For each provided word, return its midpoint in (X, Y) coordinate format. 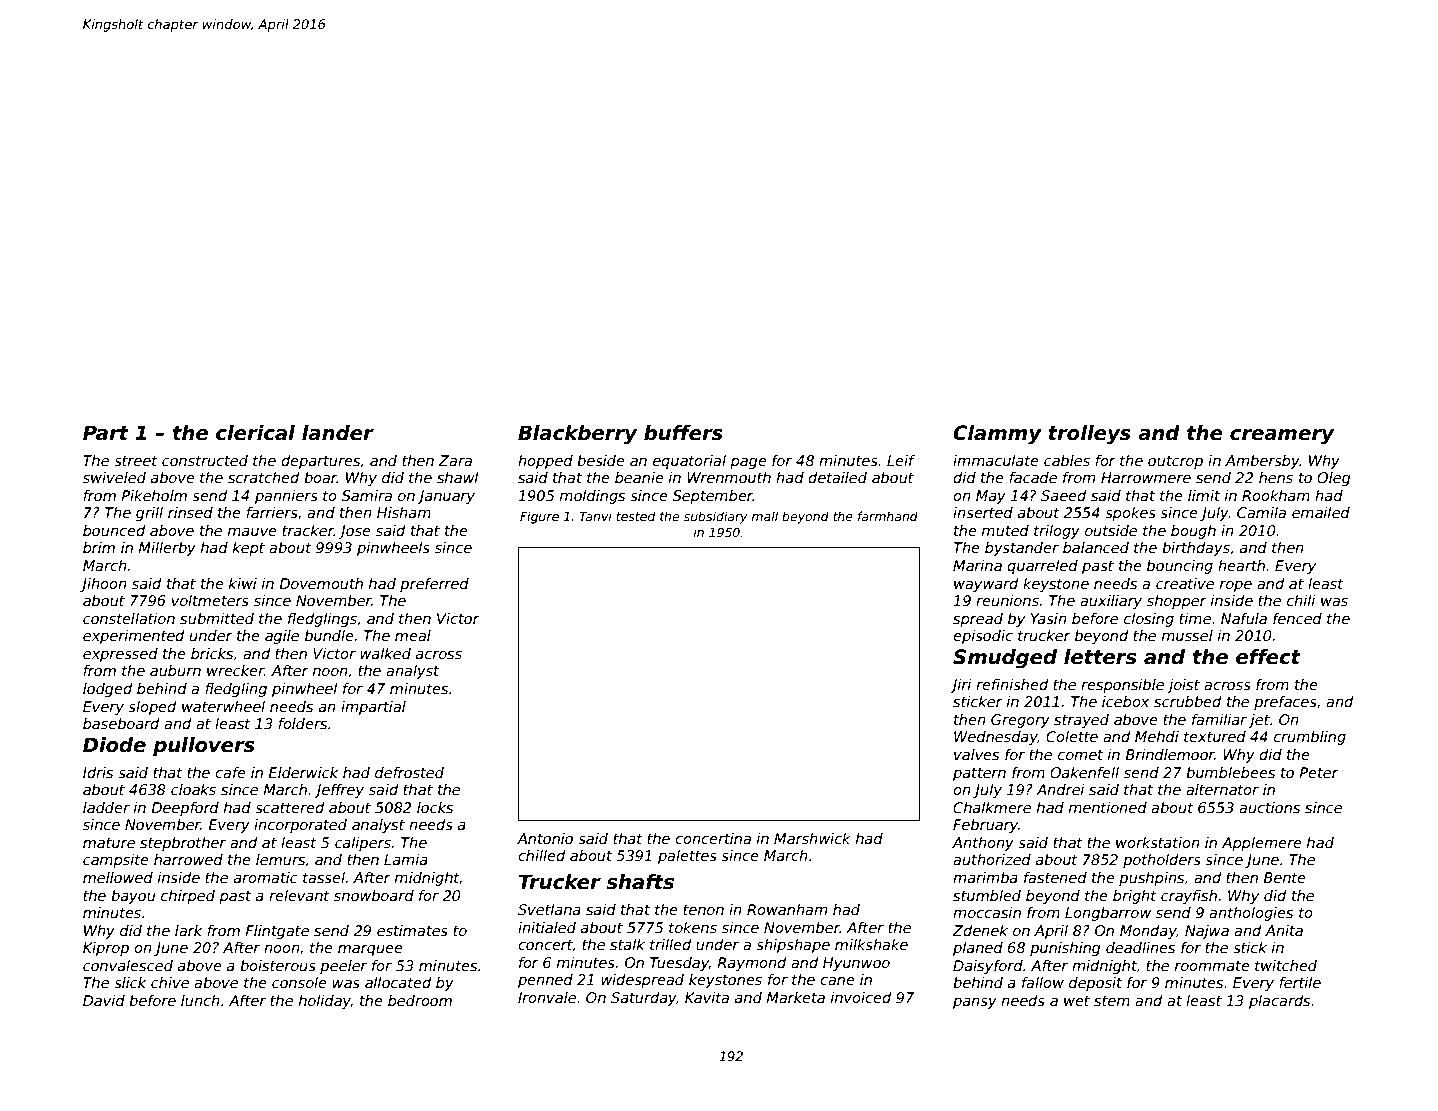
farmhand (888, 516)
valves (976, 754)
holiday (325, 1002)
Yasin (1049, 618)
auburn (175, 670)
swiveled (114, 477)
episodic (983, 637)
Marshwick (812, 838)
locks (435, 807)
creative (1185, 583)
